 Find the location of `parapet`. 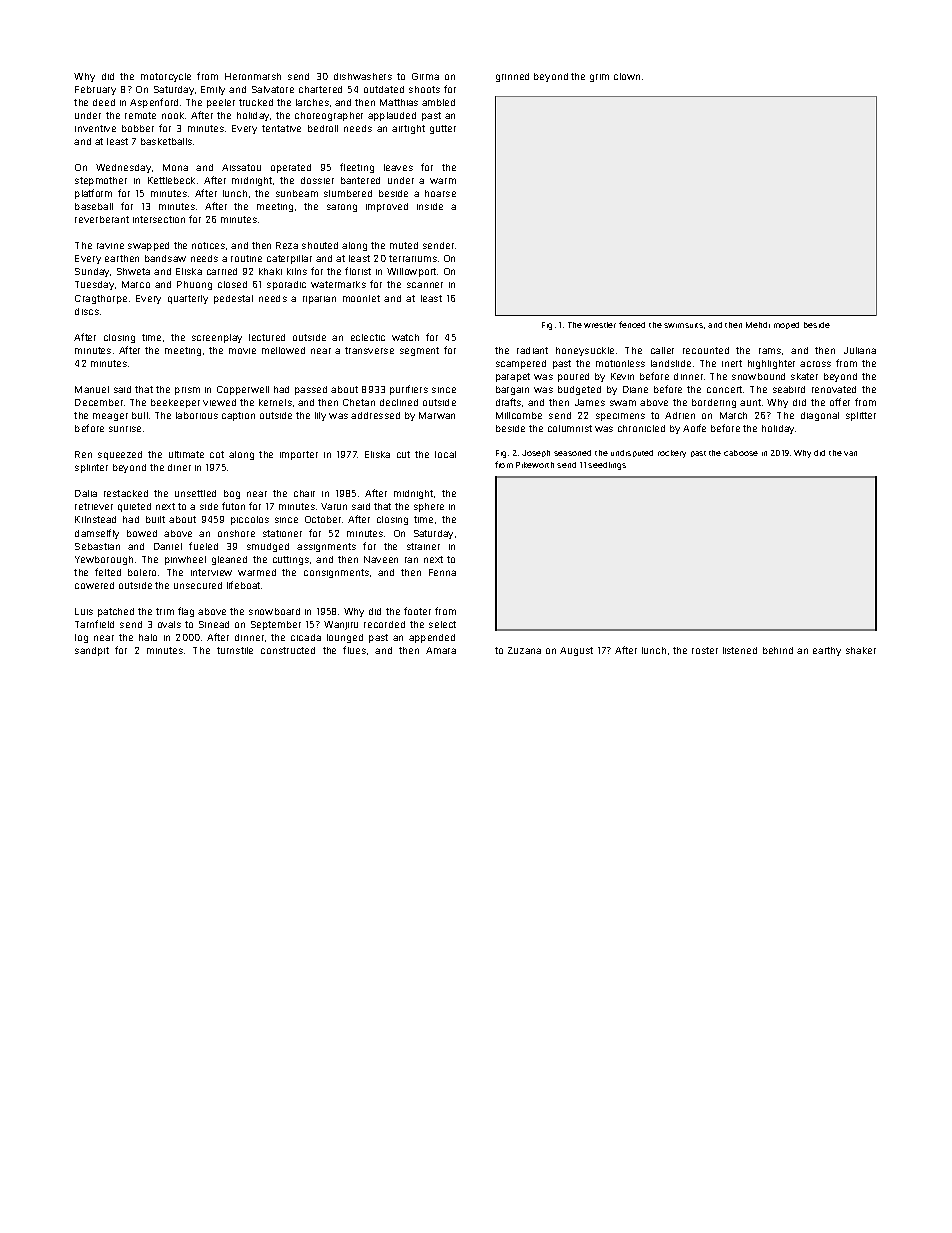

parapet is located at coordinates (513, 377).
